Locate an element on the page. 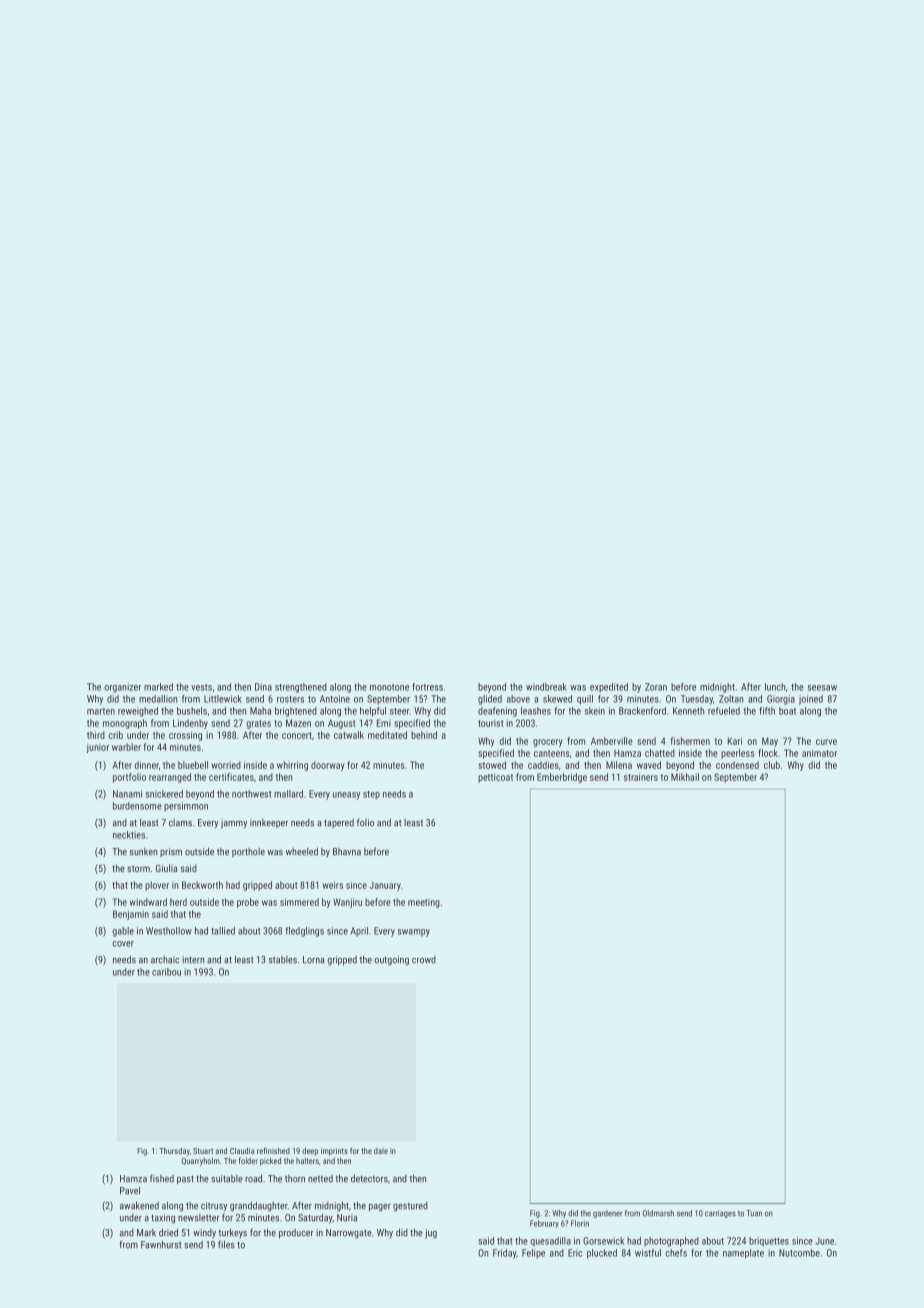 The height and width of the image is (1308, 924). swampy is located at coordinates (414, 933).
